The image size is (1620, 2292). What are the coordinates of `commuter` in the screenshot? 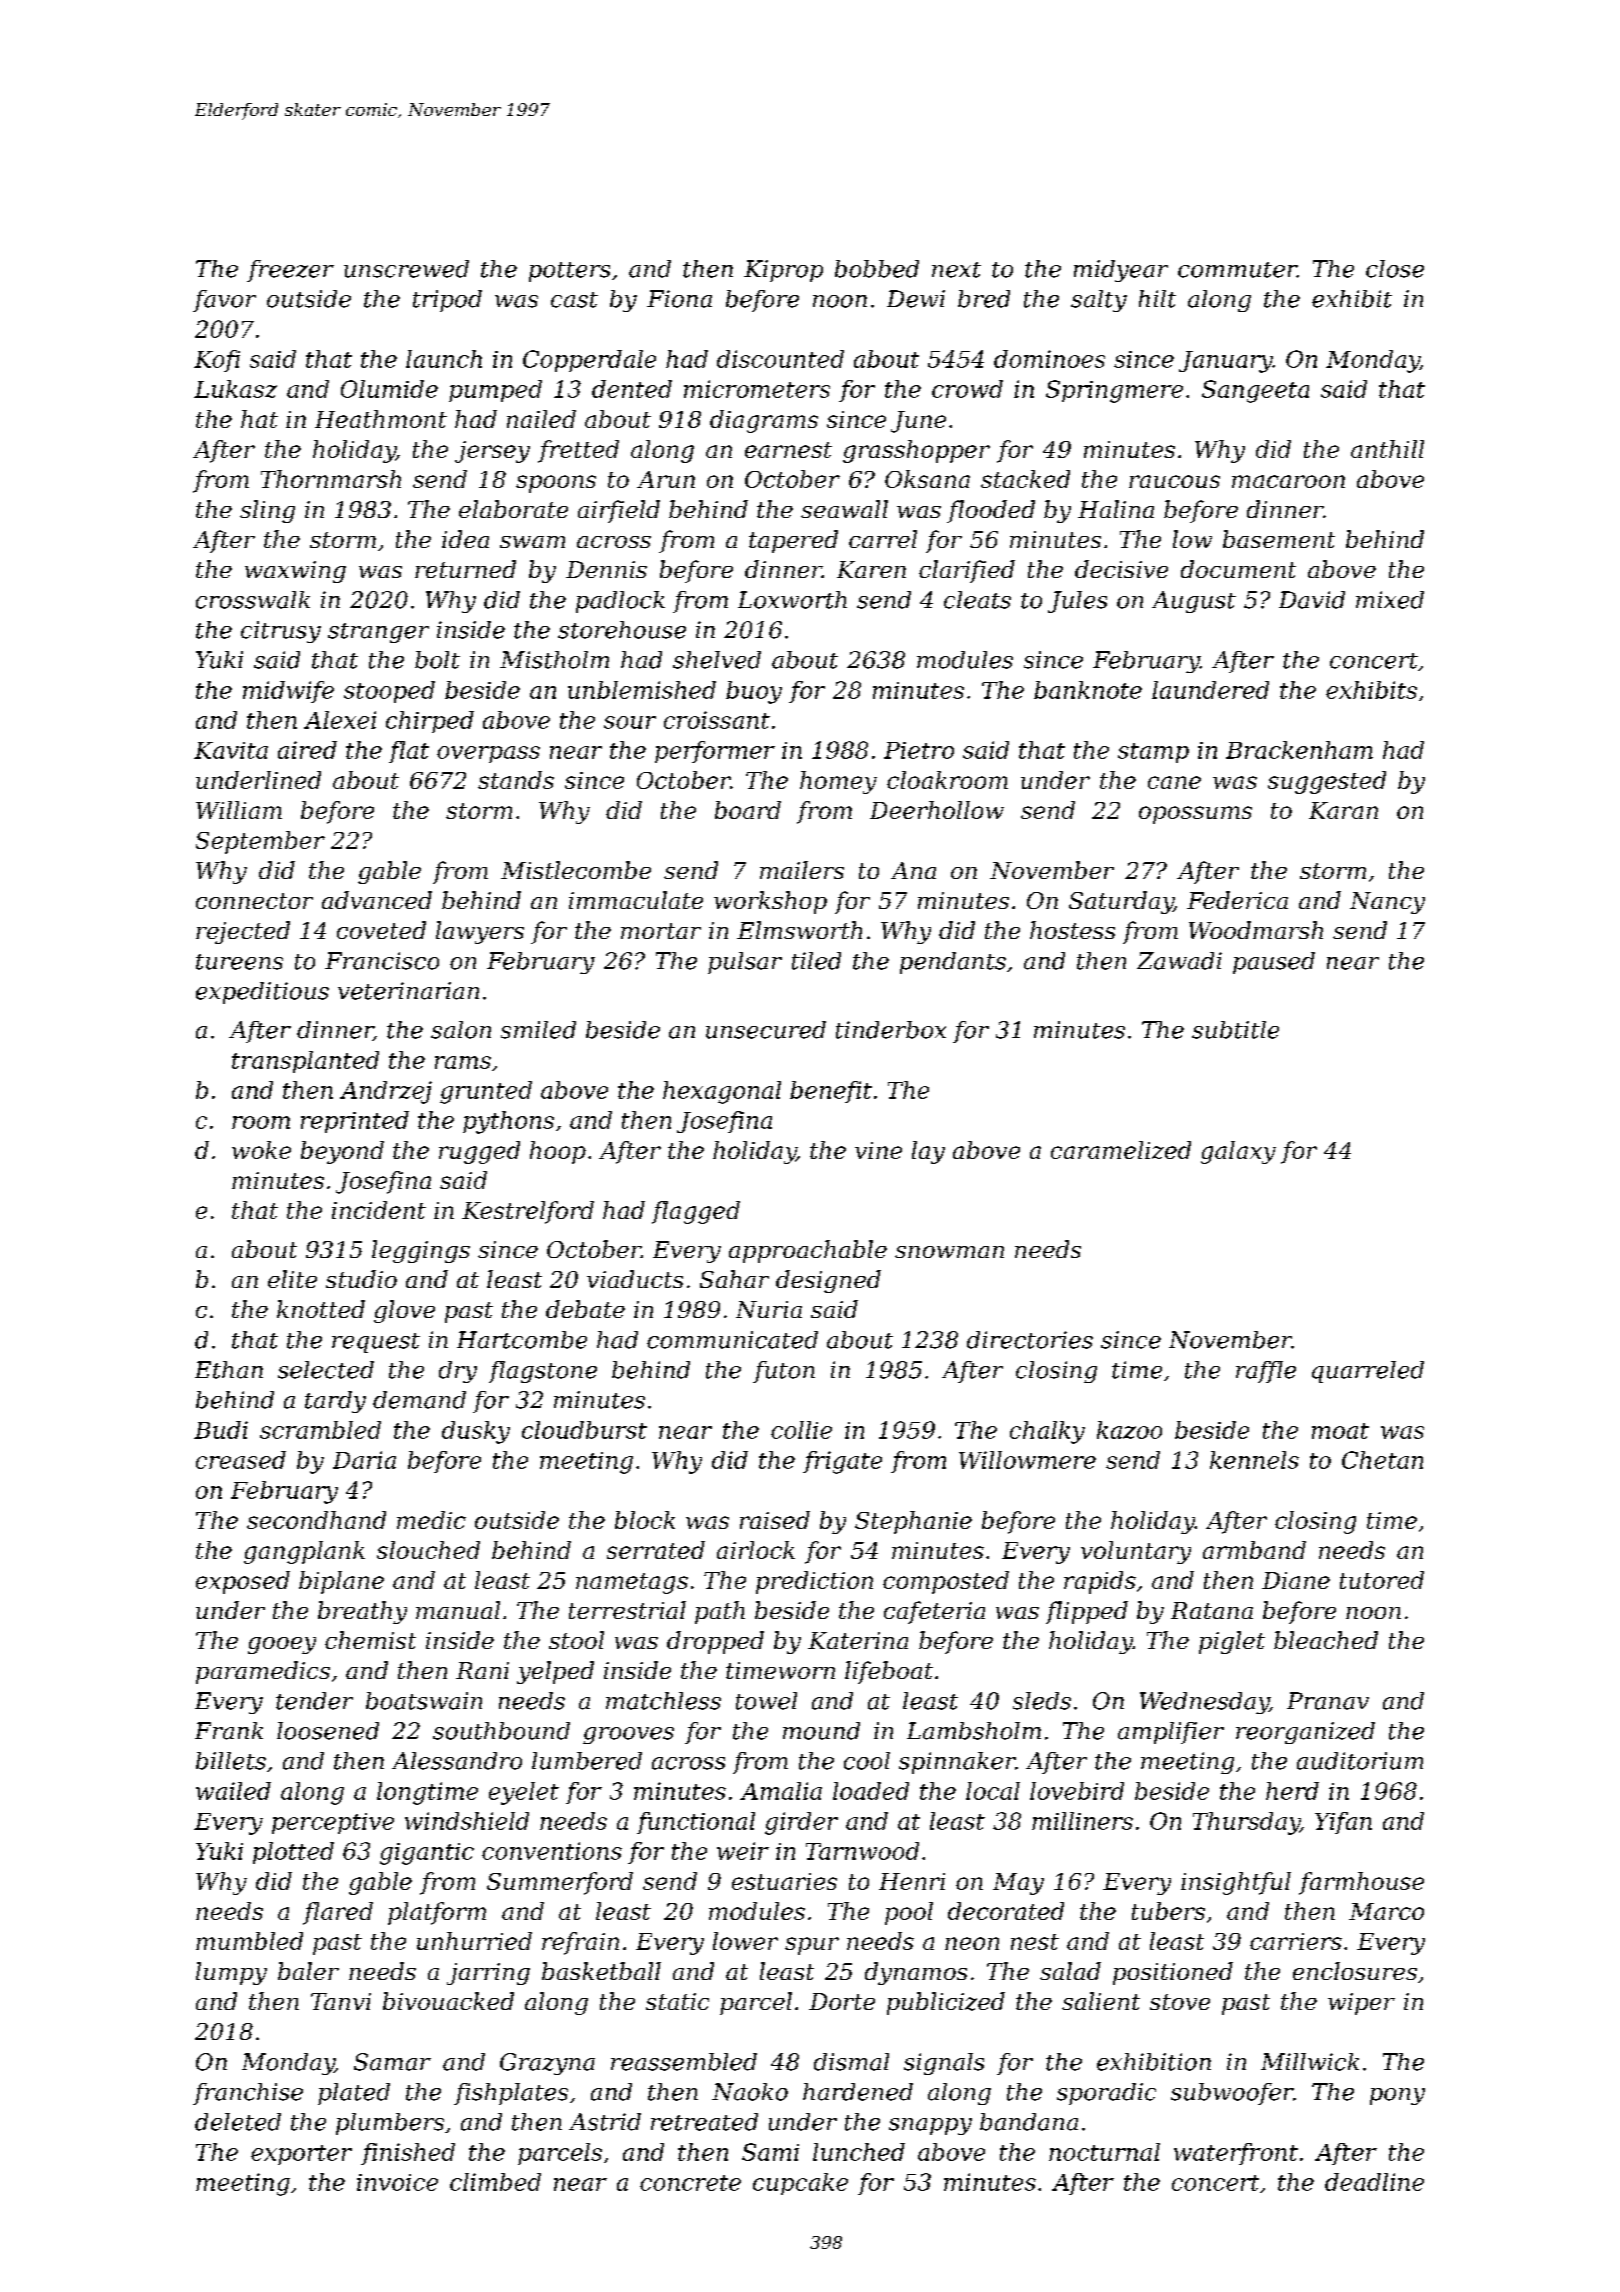 It's located at (1237, 270).
